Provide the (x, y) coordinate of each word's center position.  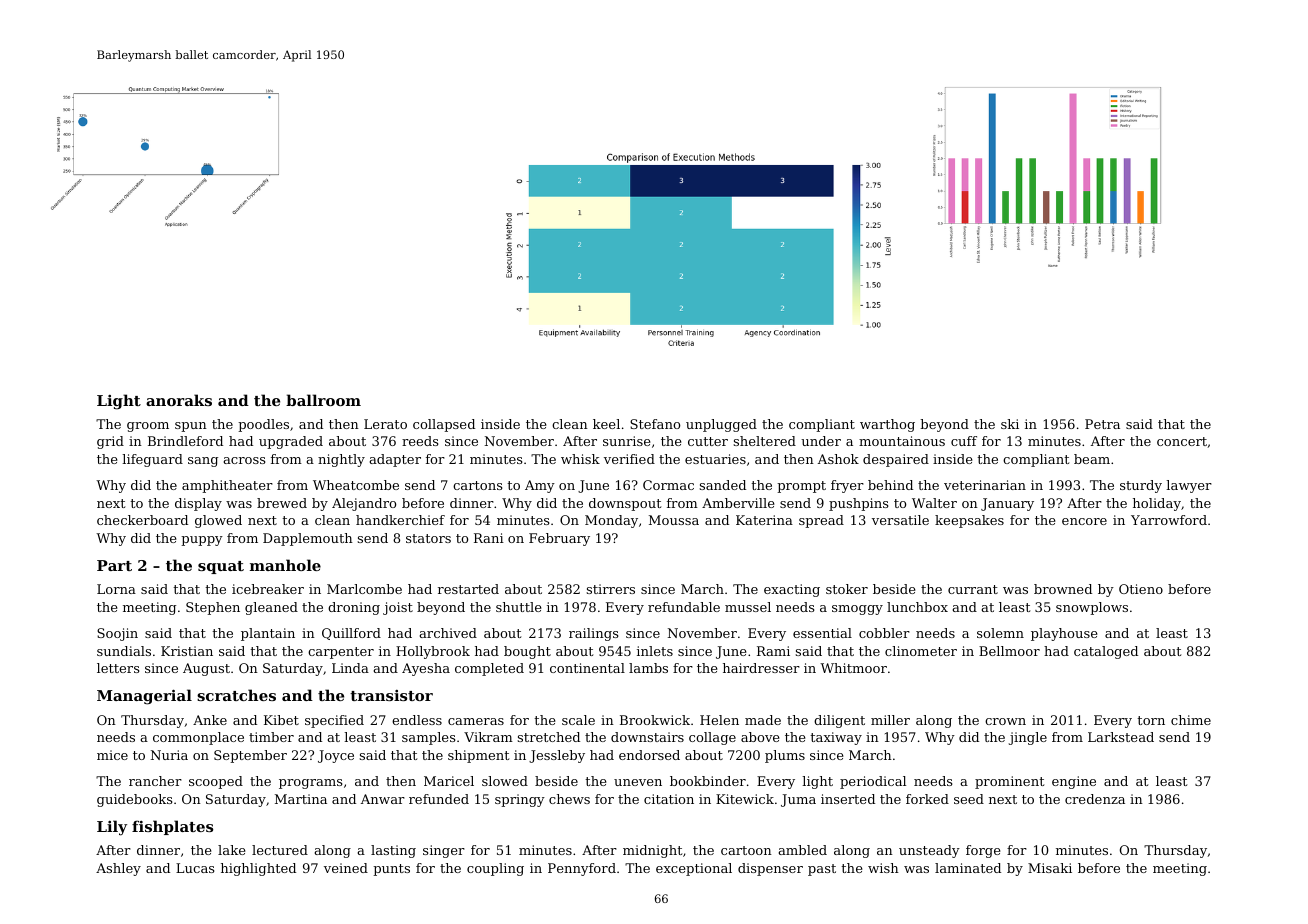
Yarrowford (1169, 520)
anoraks (179, 400)
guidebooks (135, 800)
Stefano (655, 424)
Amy (540, 486)
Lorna (116, 589)
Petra (1102, 424)
